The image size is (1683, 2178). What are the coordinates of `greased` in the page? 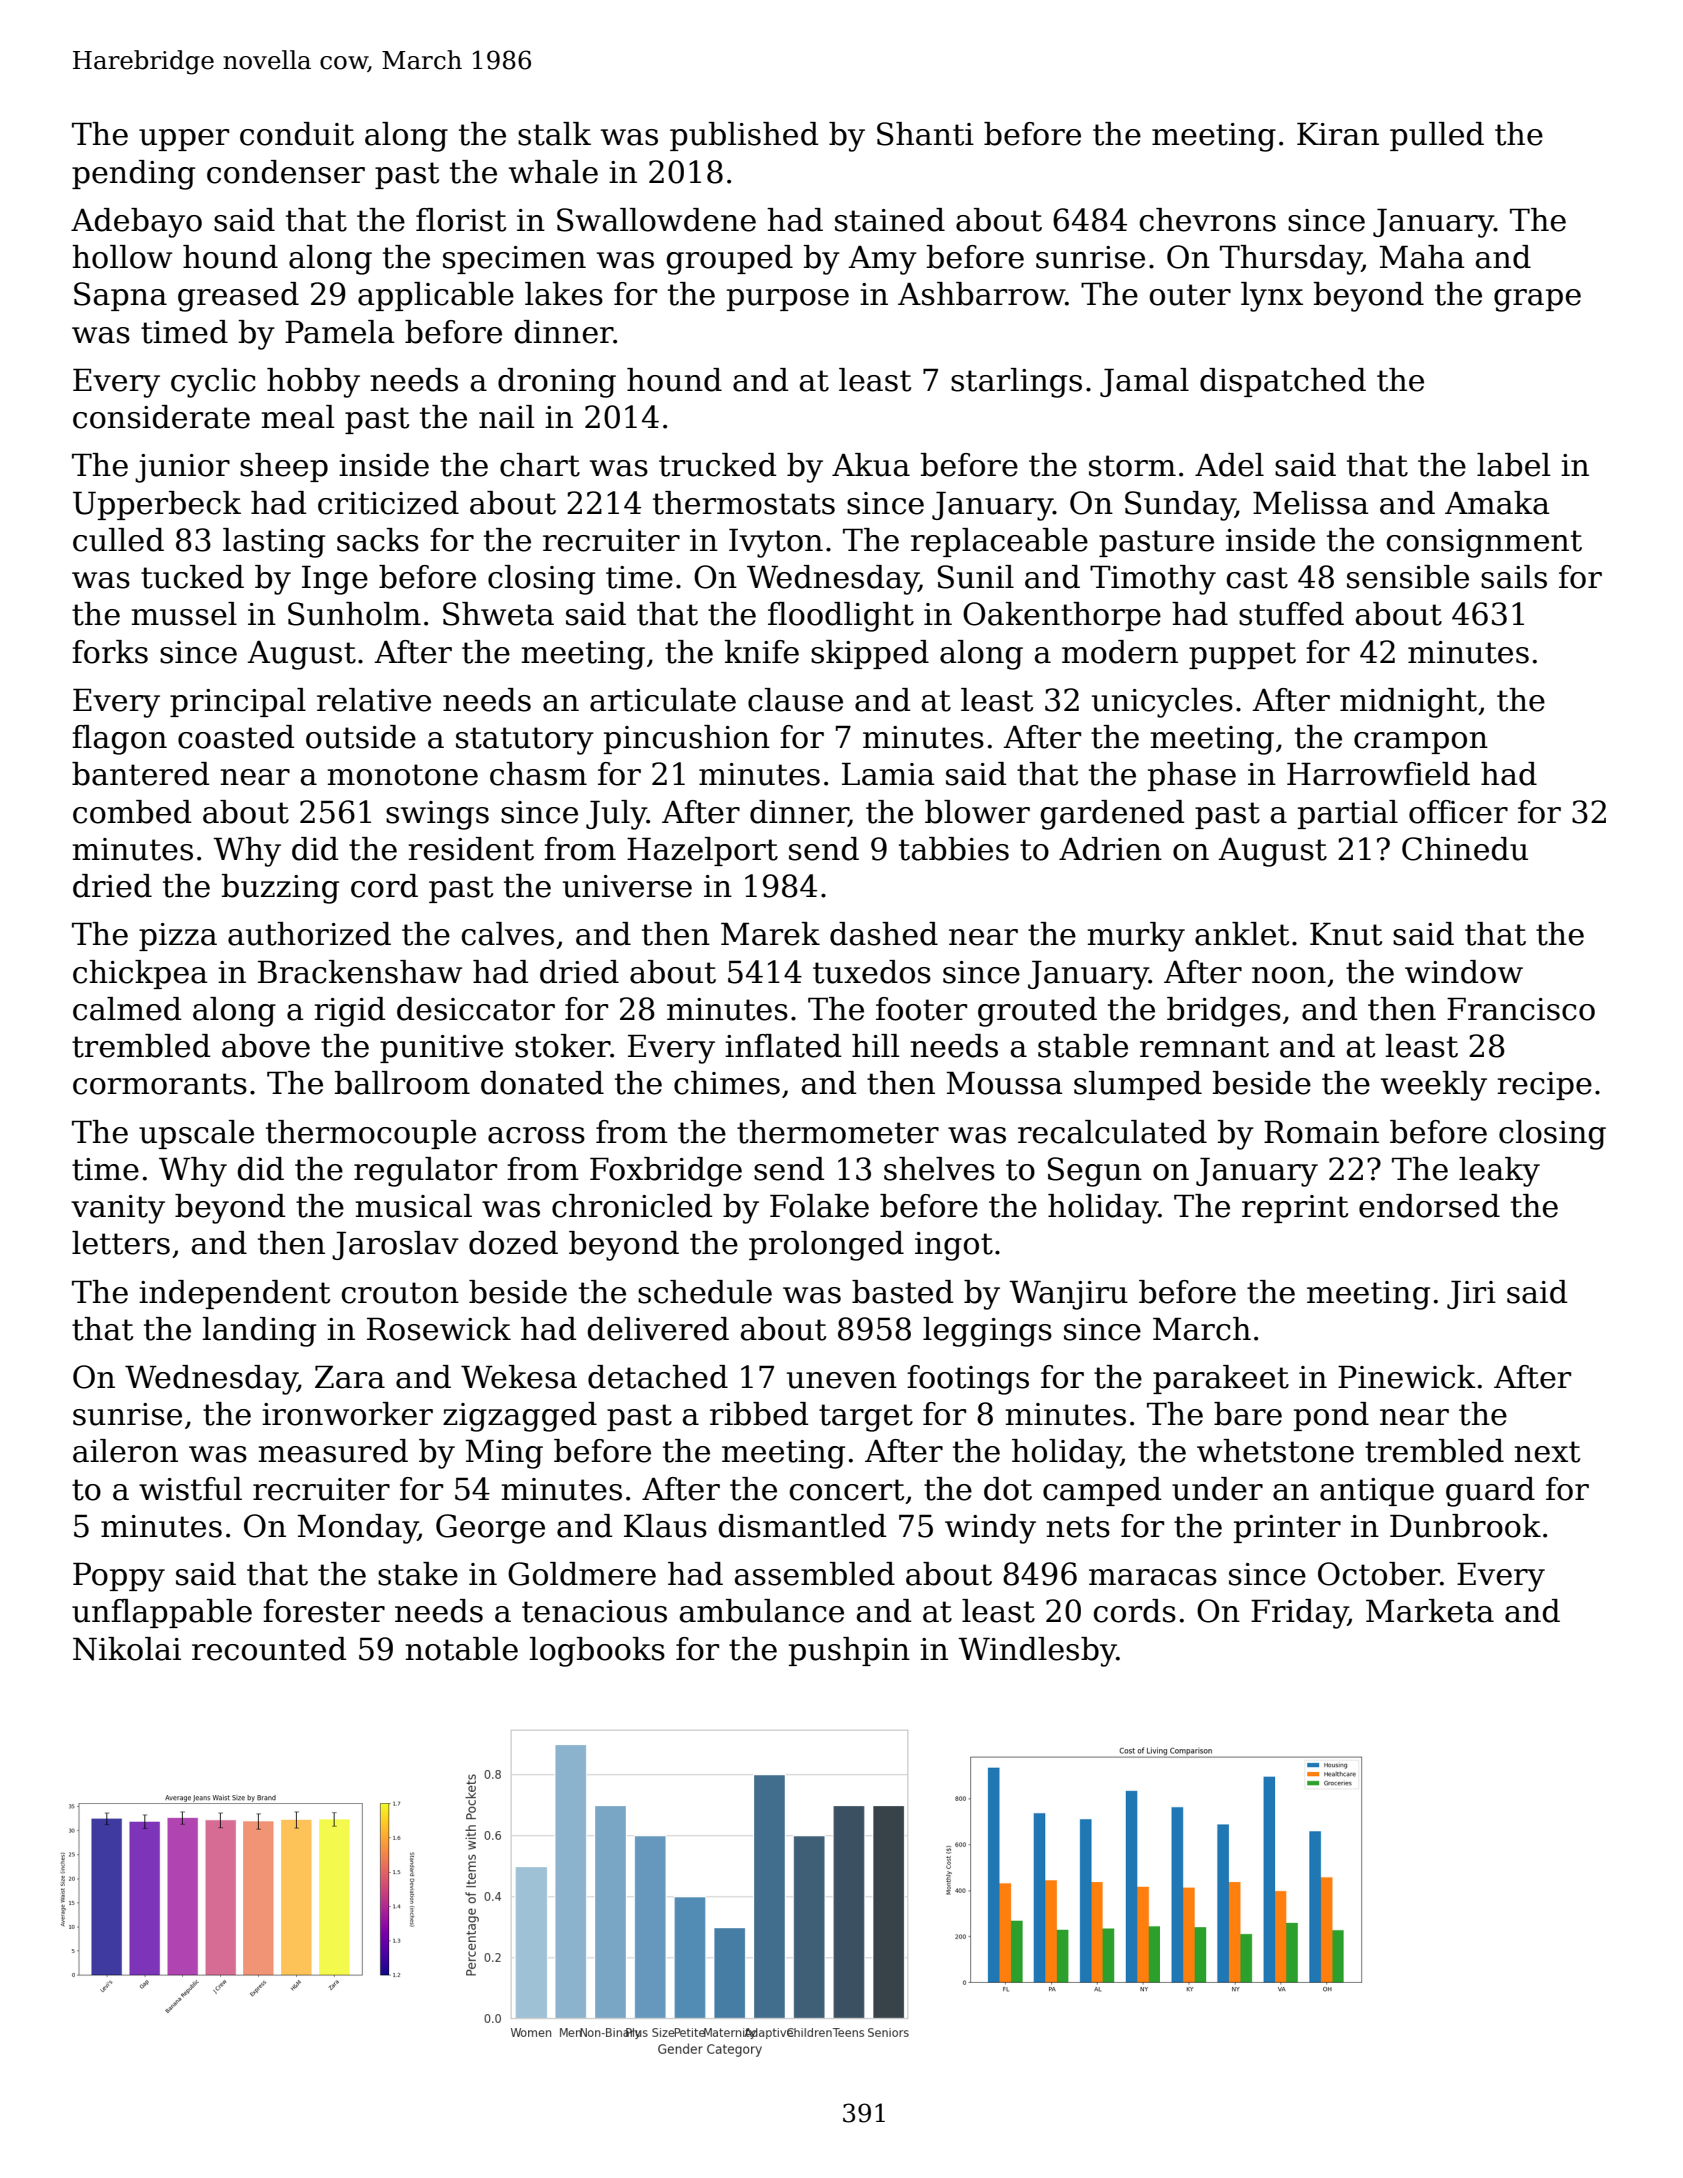 It's located at (238, 297).
